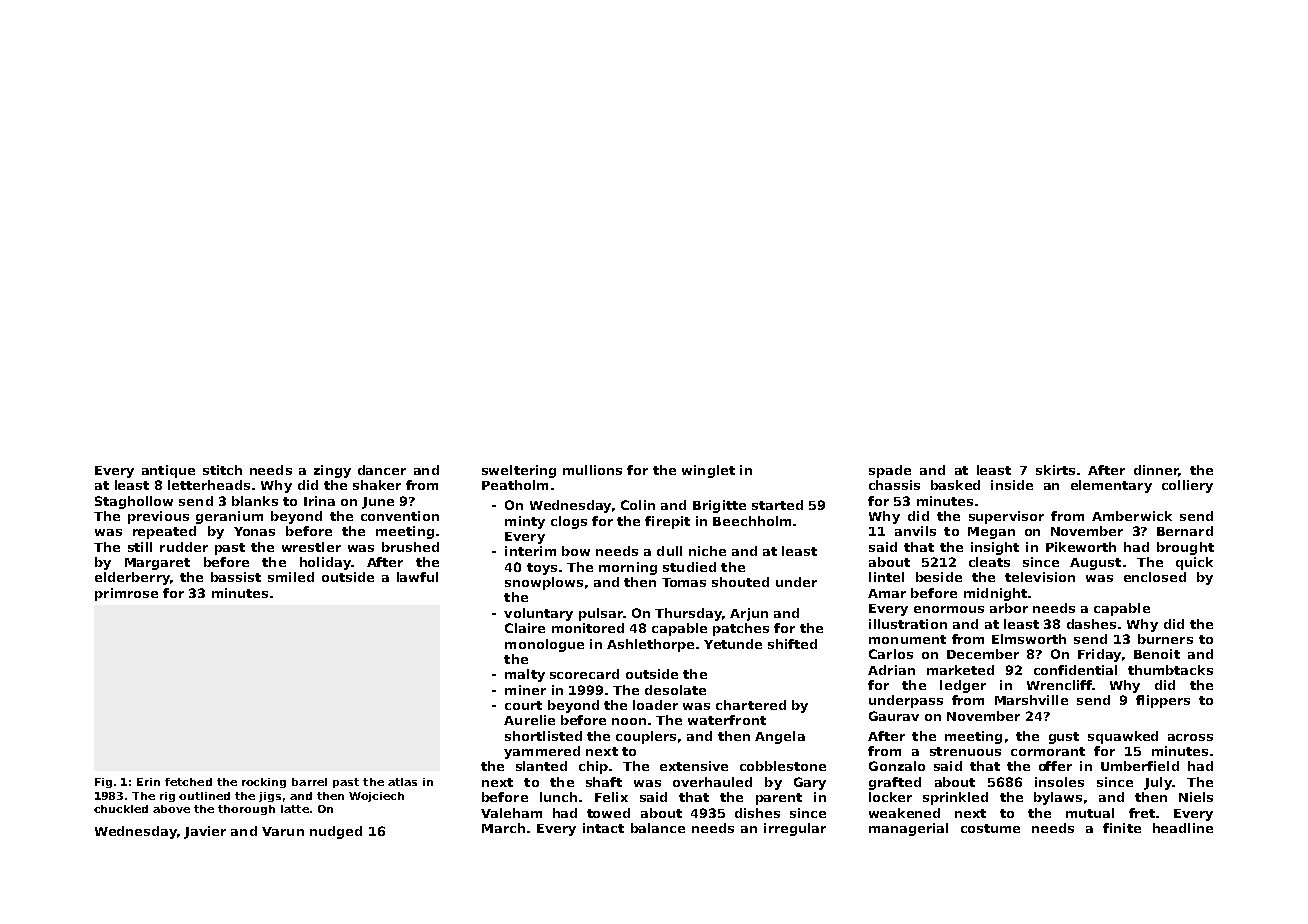 Image resolution: width=1308 pixels, height=924 pixels. What do you see at coordinates (205, 832) in the document?
I see `Javier` at bounding box center [205, 832].
